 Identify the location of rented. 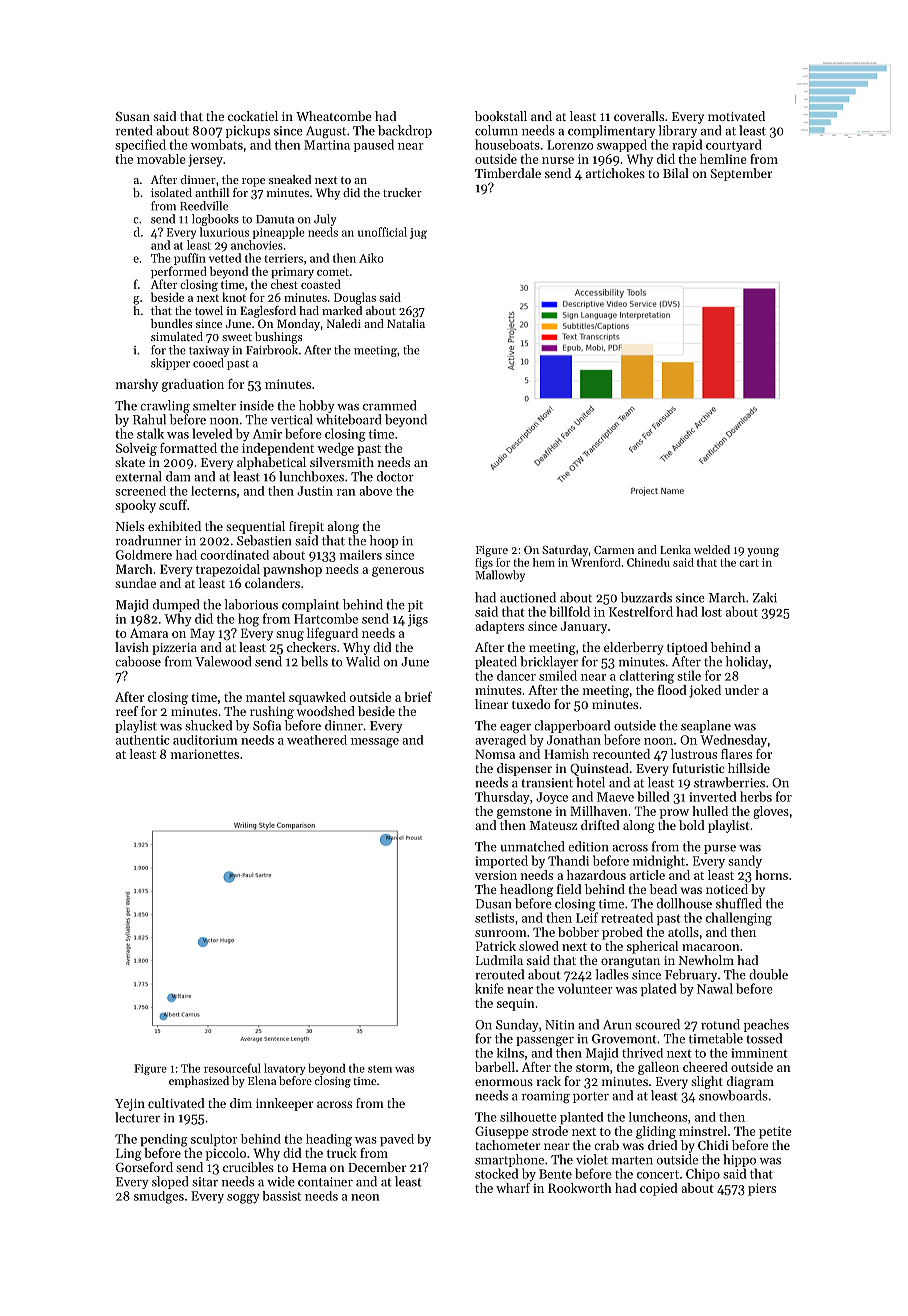
(134, 130).
